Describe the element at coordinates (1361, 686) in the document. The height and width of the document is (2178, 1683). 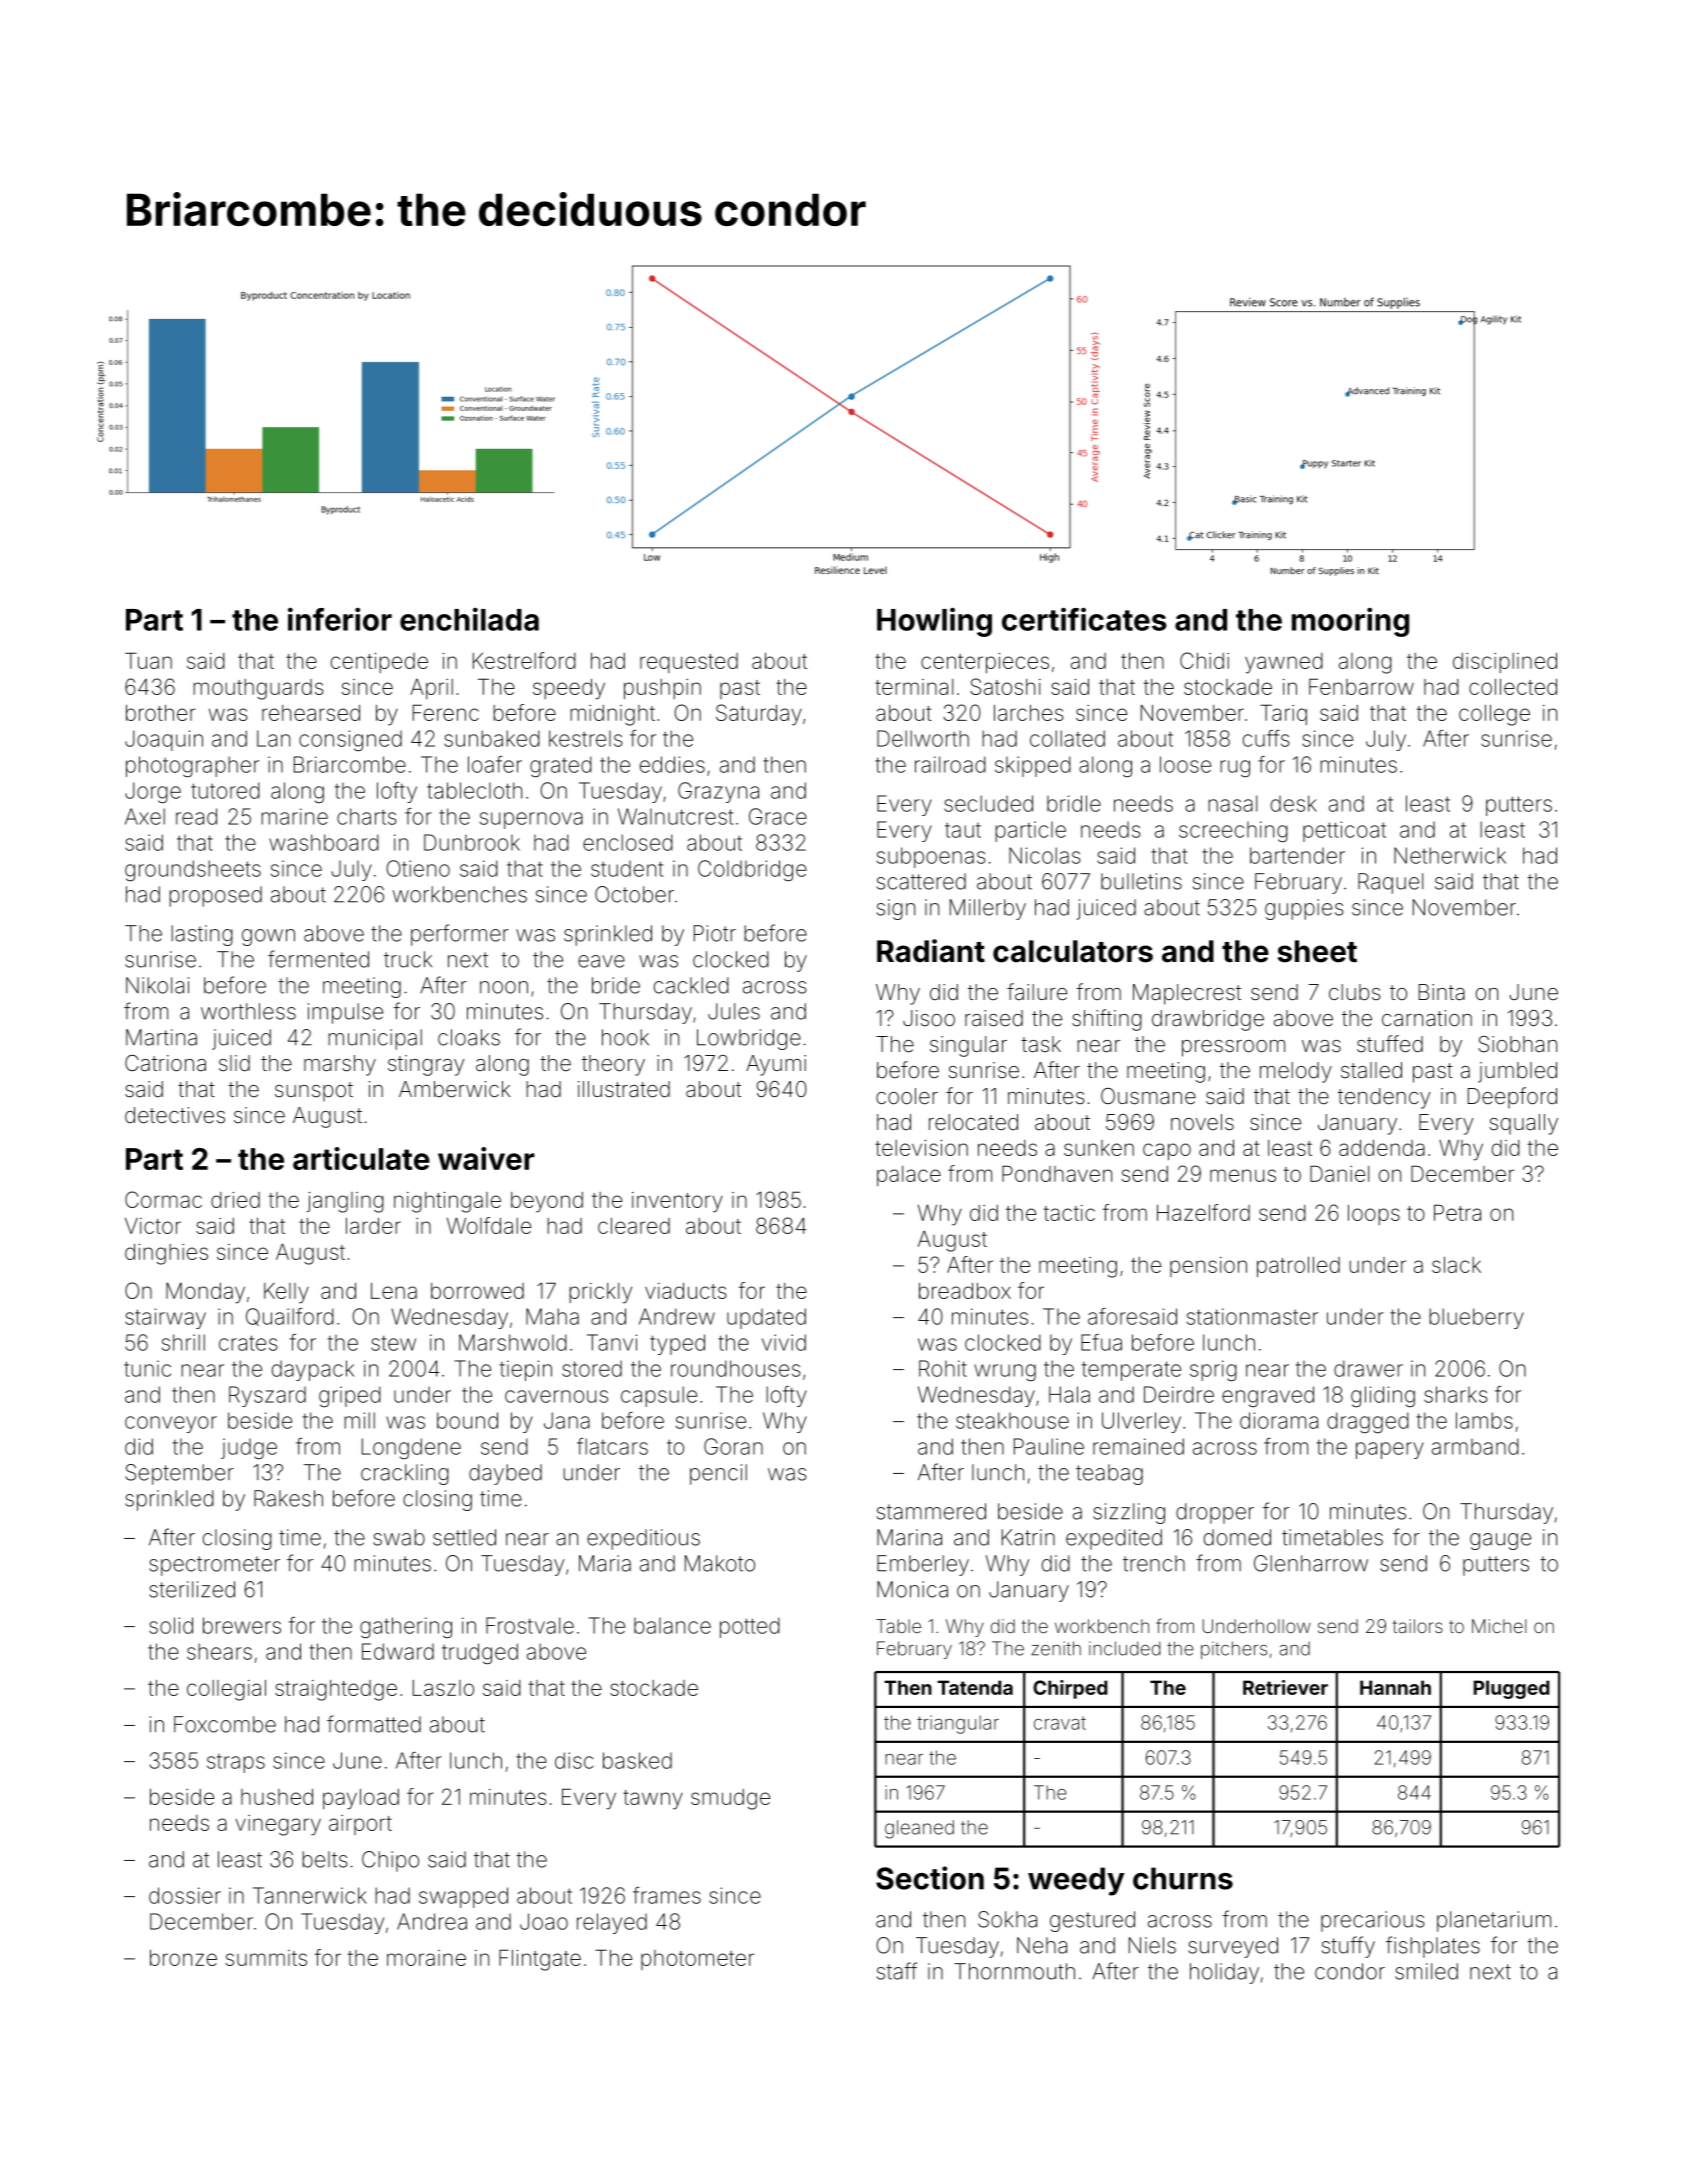
I see `Fenbarrow` at that location.
